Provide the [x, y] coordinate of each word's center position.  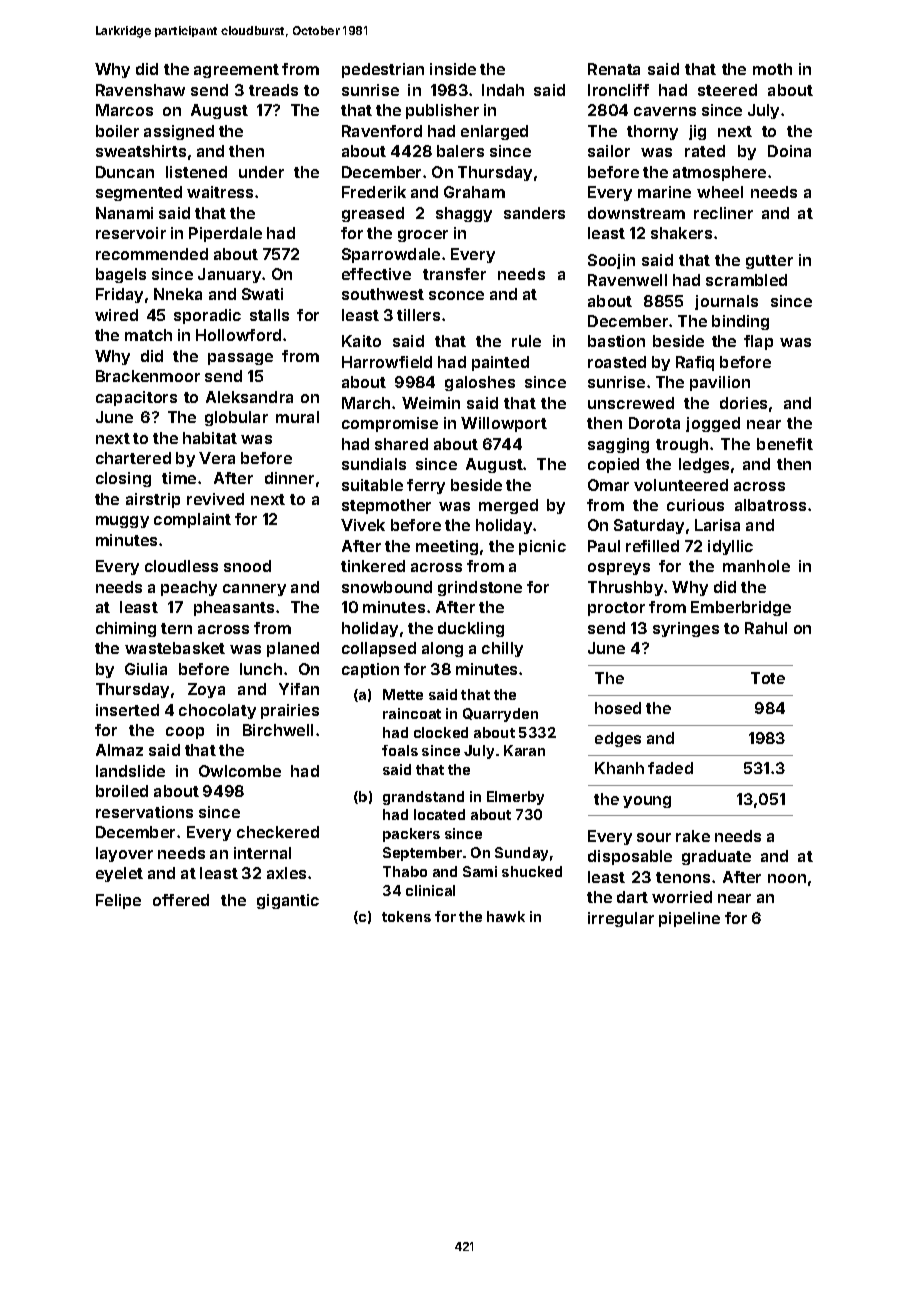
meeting [447, 547]
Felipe [118, 901]
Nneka [178, 294]
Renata [614, 69]
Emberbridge [741, 608]
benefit [785, 444]
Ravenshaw [140, 90]
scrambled [746, 280]
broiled [122, 791]
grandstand [423, 798]
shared [401, 444]
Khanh [619, 768]
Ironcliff [618, 90]
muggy [122, 522]
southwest [383, 294]
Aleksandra [249, 397]
